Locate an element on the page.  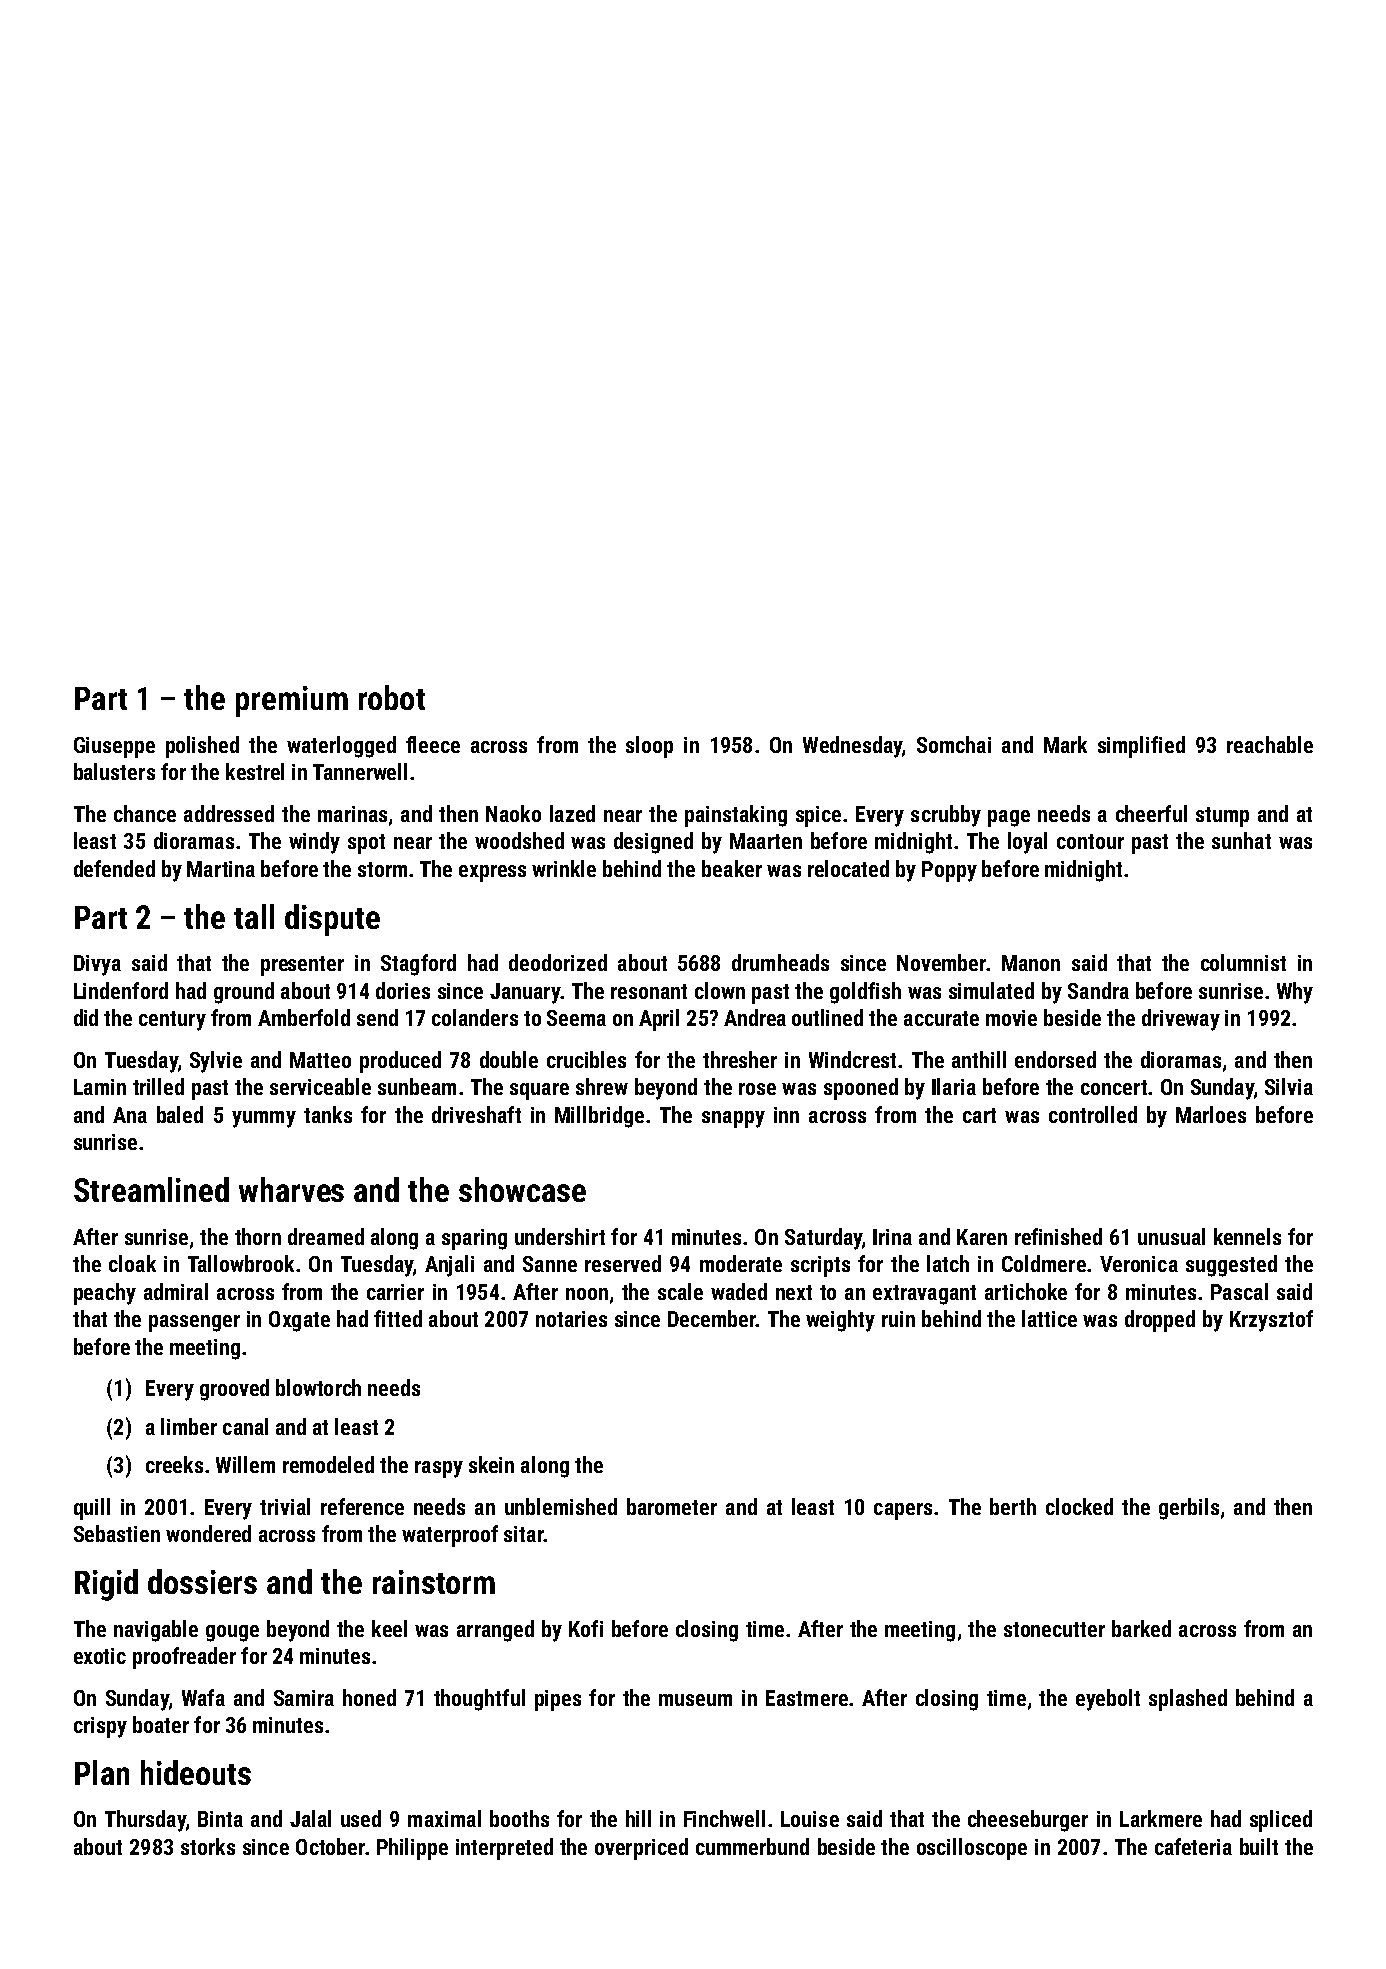
Wednesday is located at coordinates (852, 747).
